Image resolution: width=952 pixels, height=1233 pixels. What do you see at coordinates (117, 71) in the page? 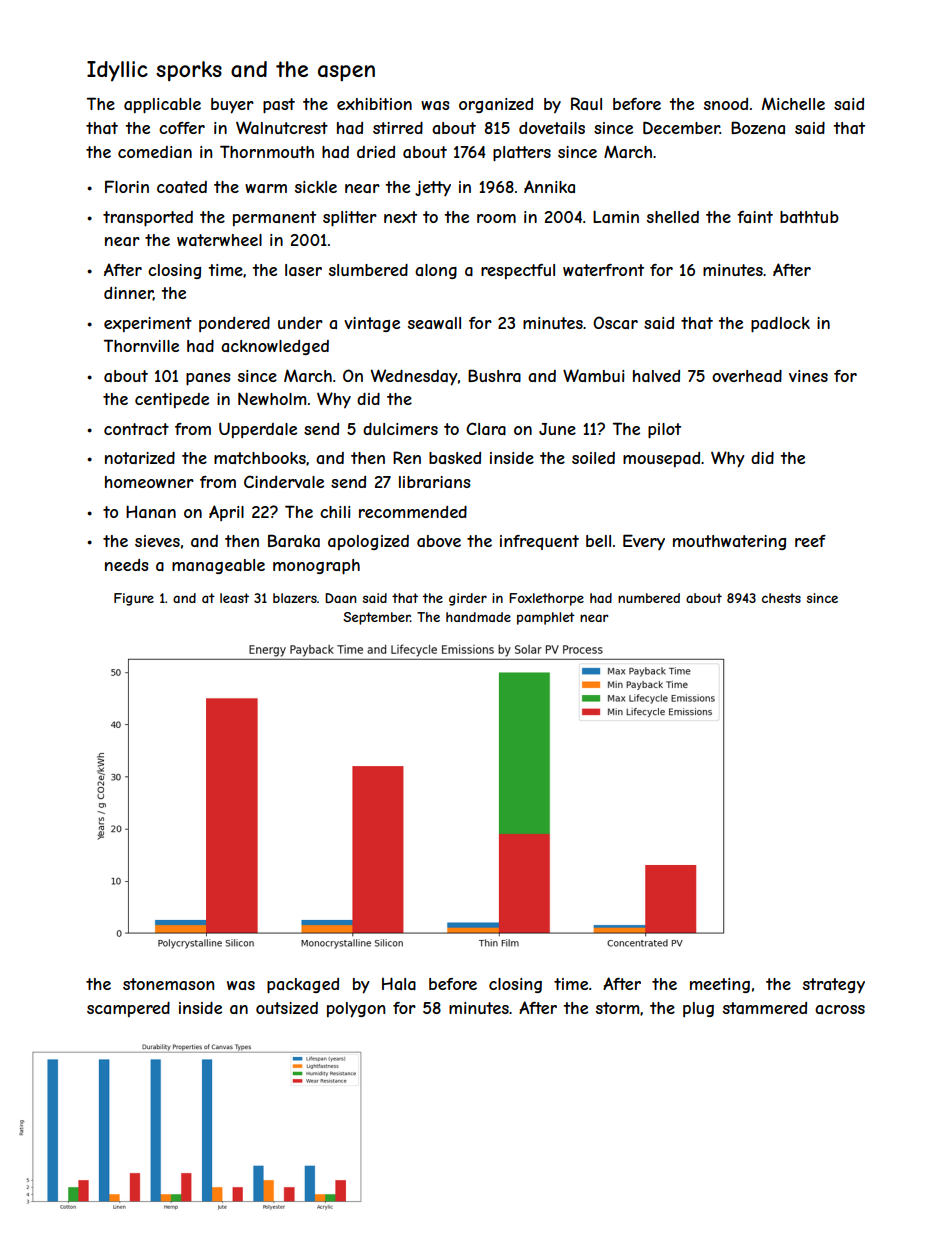
I see `Idyllic` at bounding box center [117, 71].
